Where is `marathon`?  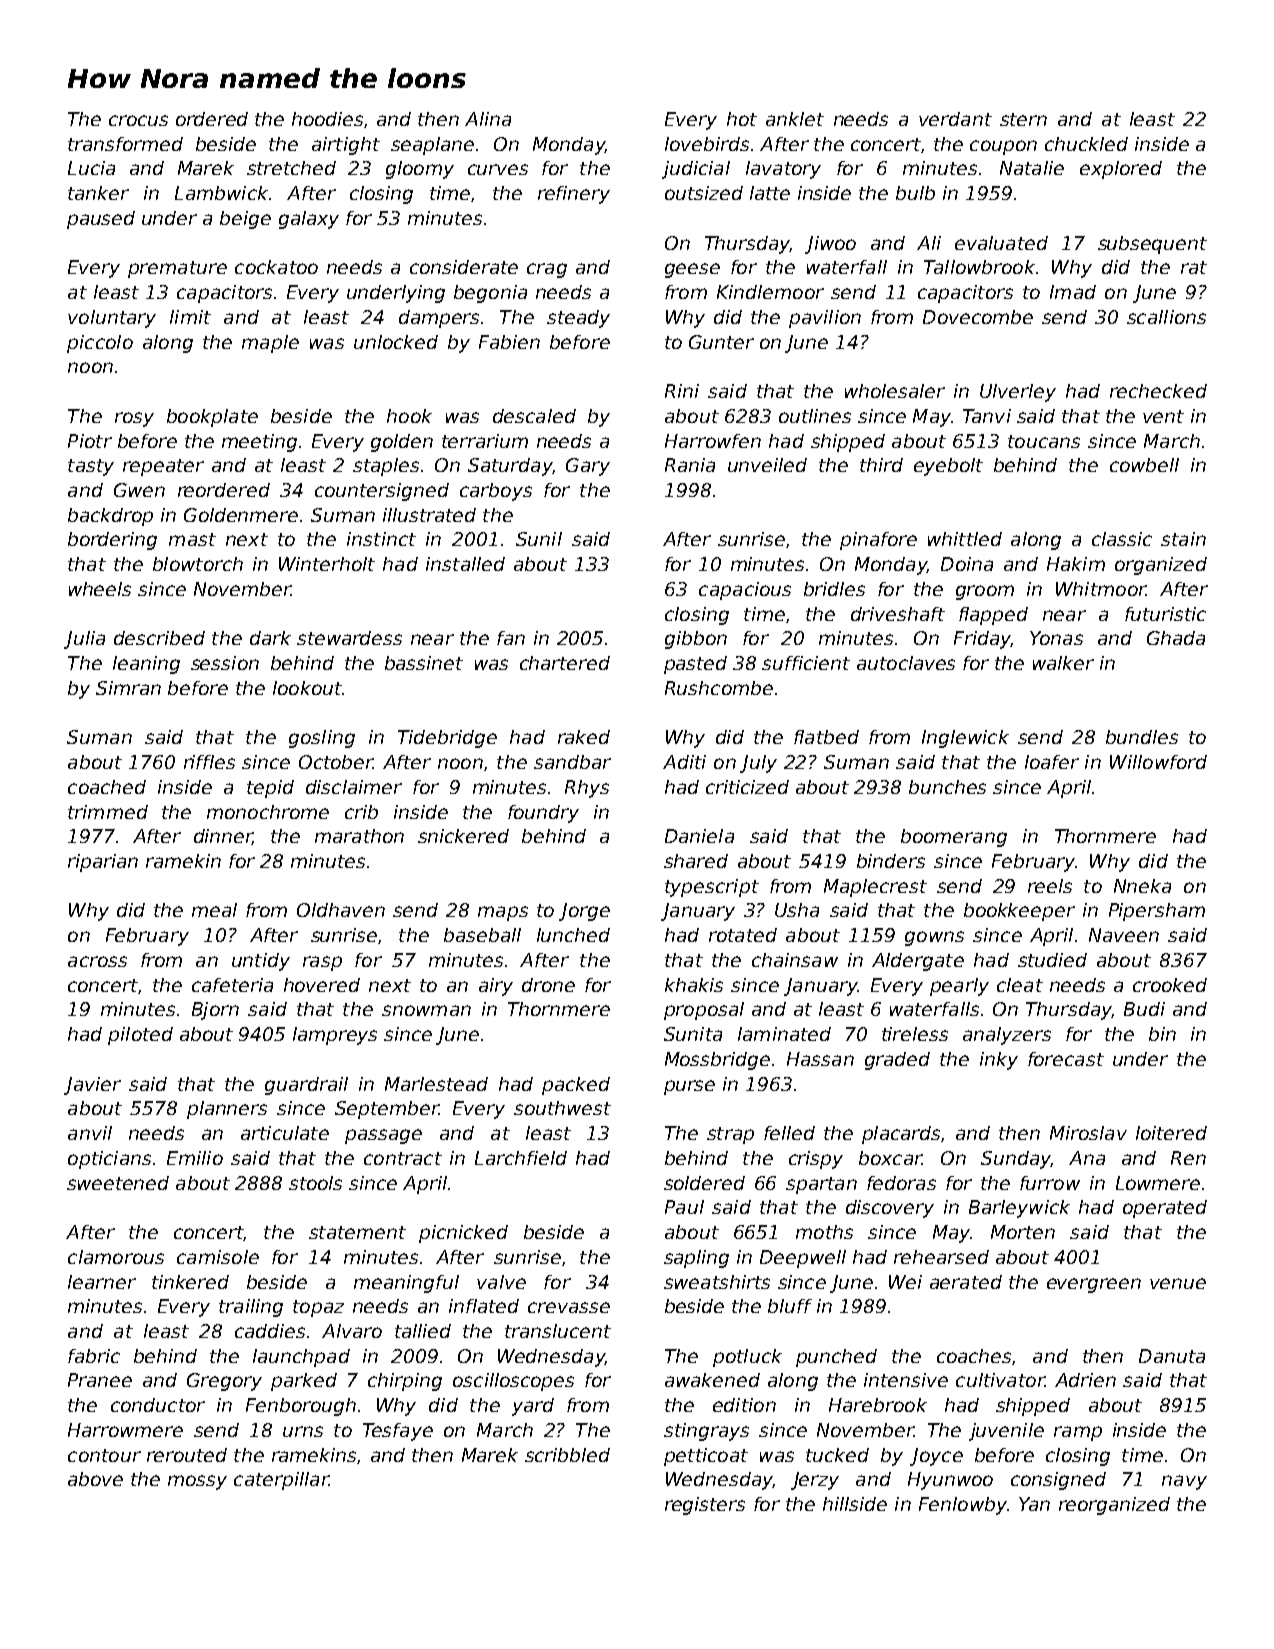
marathon is located at coordinates (359, 836).
